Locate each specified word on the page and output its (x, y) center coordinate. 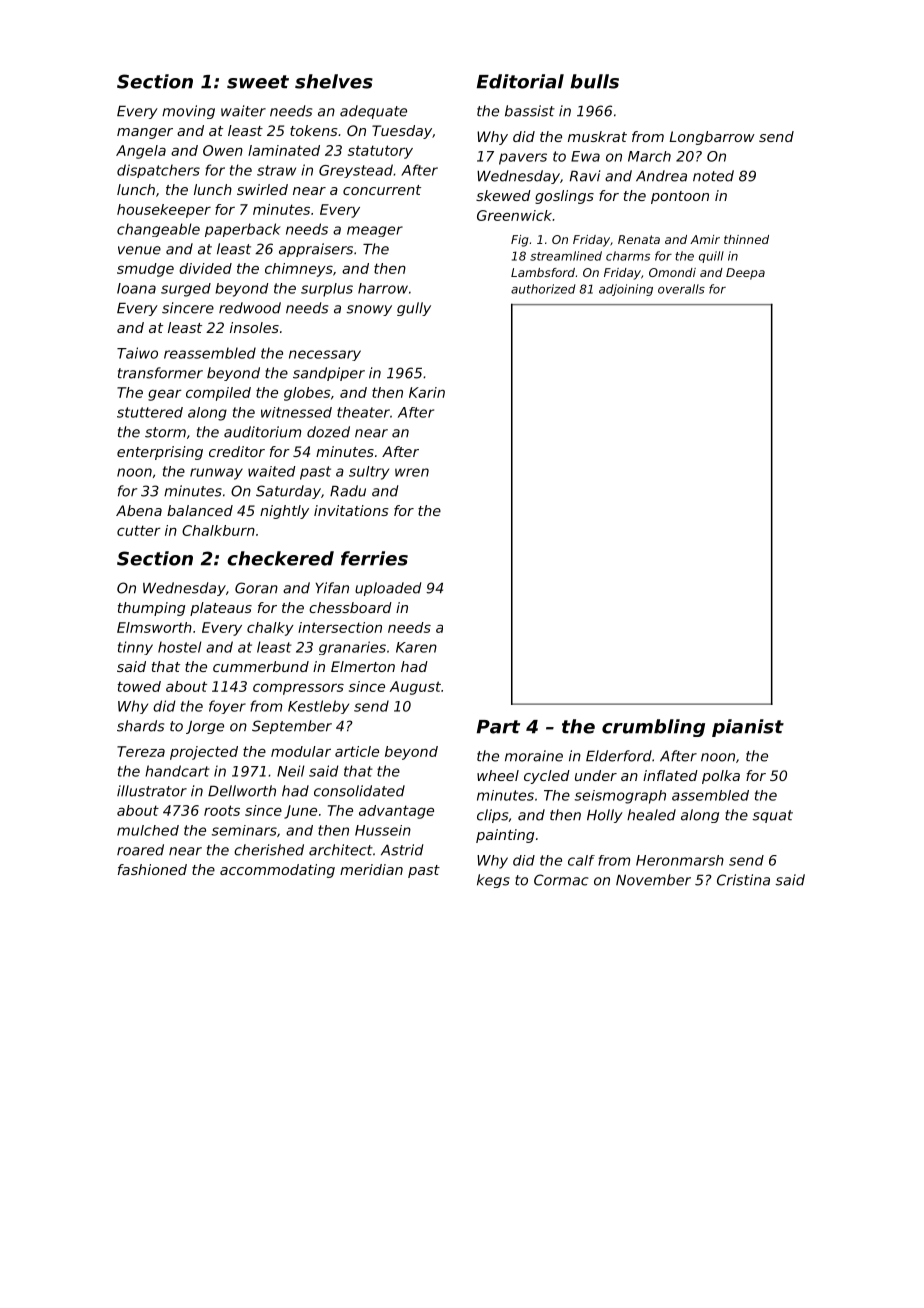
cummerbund (261, 666)
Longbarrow (712, 138)
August (415, 688)
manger (145, 133)
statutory (380, 152)
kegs (493, 881)
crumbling (653, 728)
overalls (681, 289)
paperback (243, 230)
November (653, 880)
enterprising (160, 453)
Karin (427, 392)
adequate (373, 112)
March (649, 156)
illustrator (152, 791)
